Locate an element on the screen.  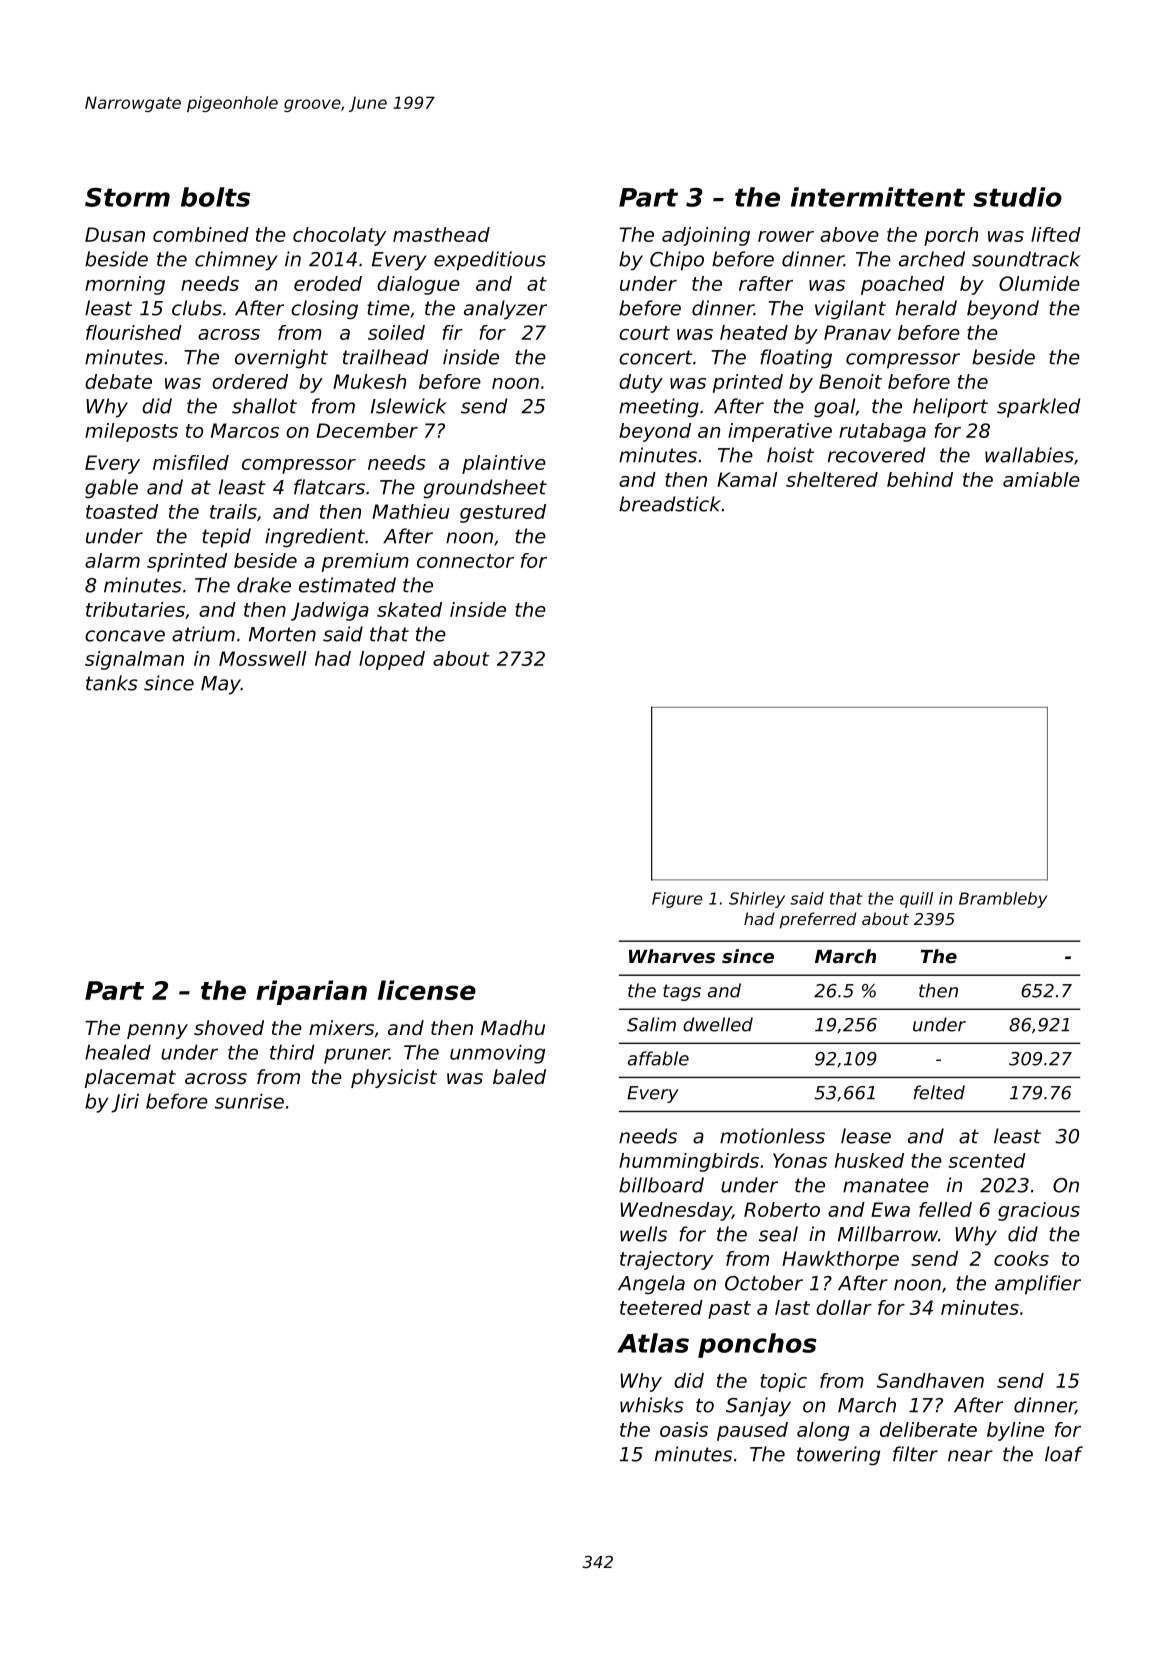
whisks is located at coordinates (652, 1405).
